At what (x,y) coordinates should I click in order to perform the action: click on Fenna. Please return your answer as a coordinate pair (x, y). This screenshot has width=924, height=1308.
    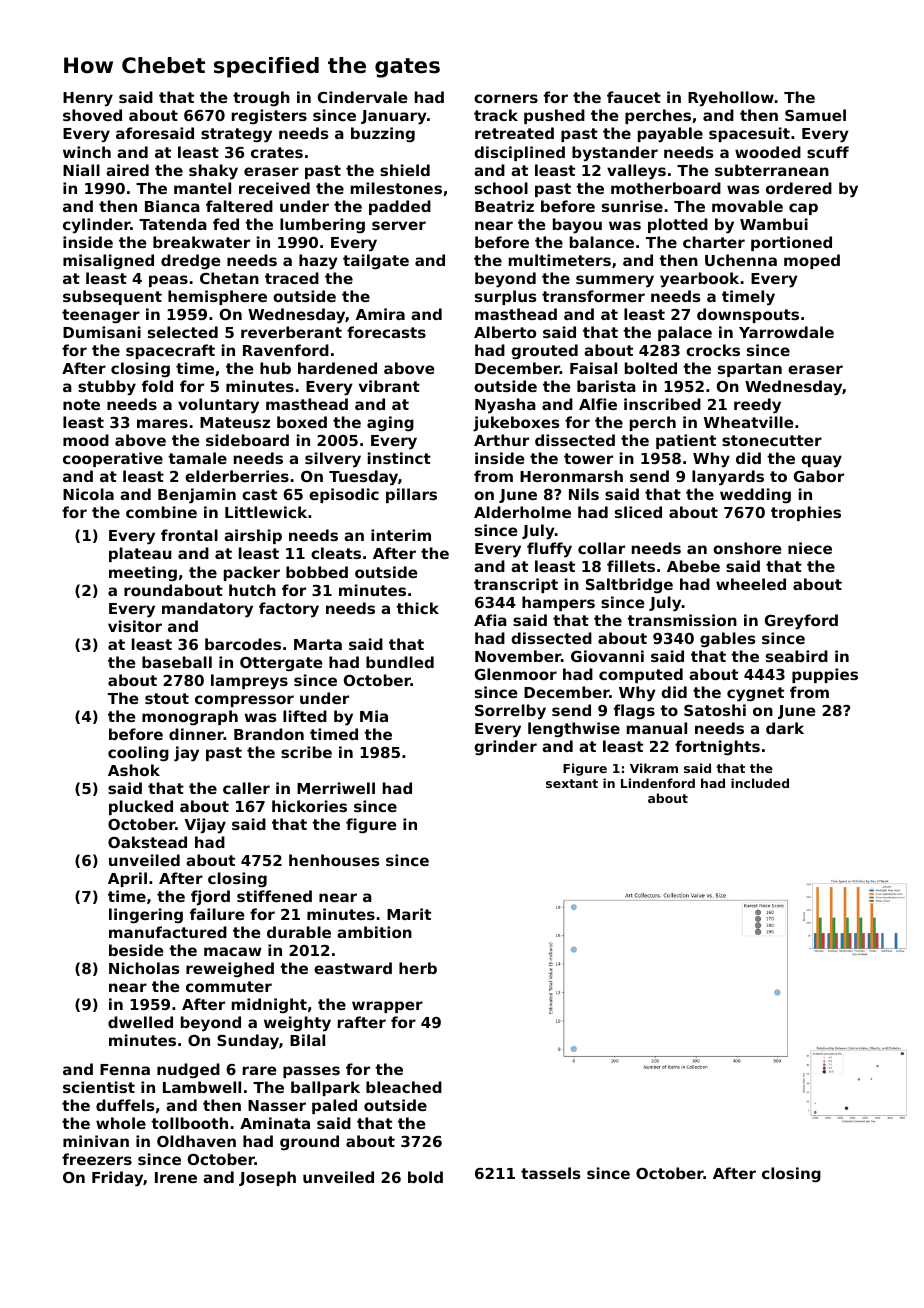
    Looking at the image, I should click on (125, 1069).
